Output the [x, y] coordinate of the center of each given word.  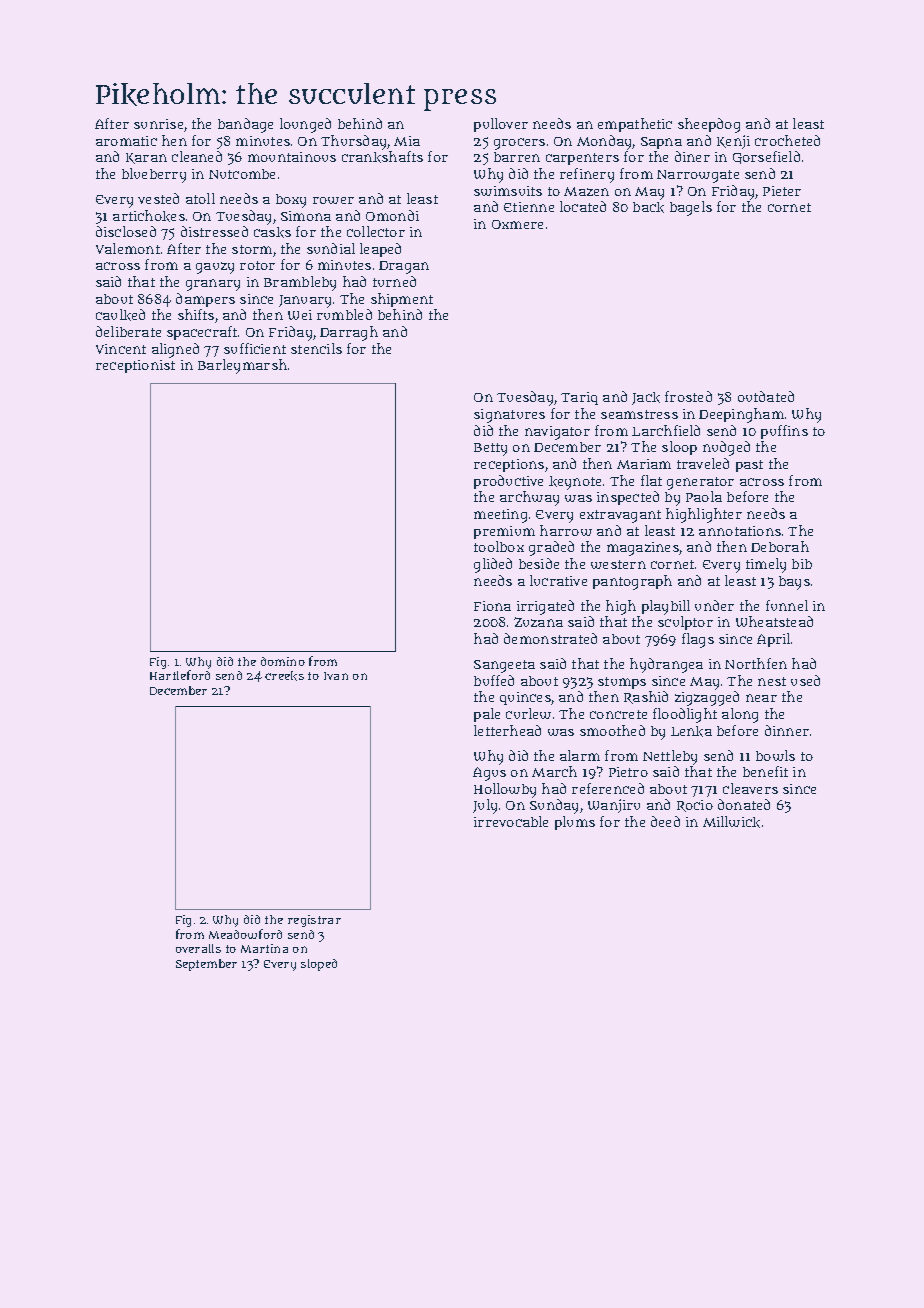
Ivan [336, 676]
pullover [501, 125]
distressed [214, 231]
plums [575, 823]
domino [283, 661]
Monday [605, 142]
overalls [198, 948]
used [805, 680]
